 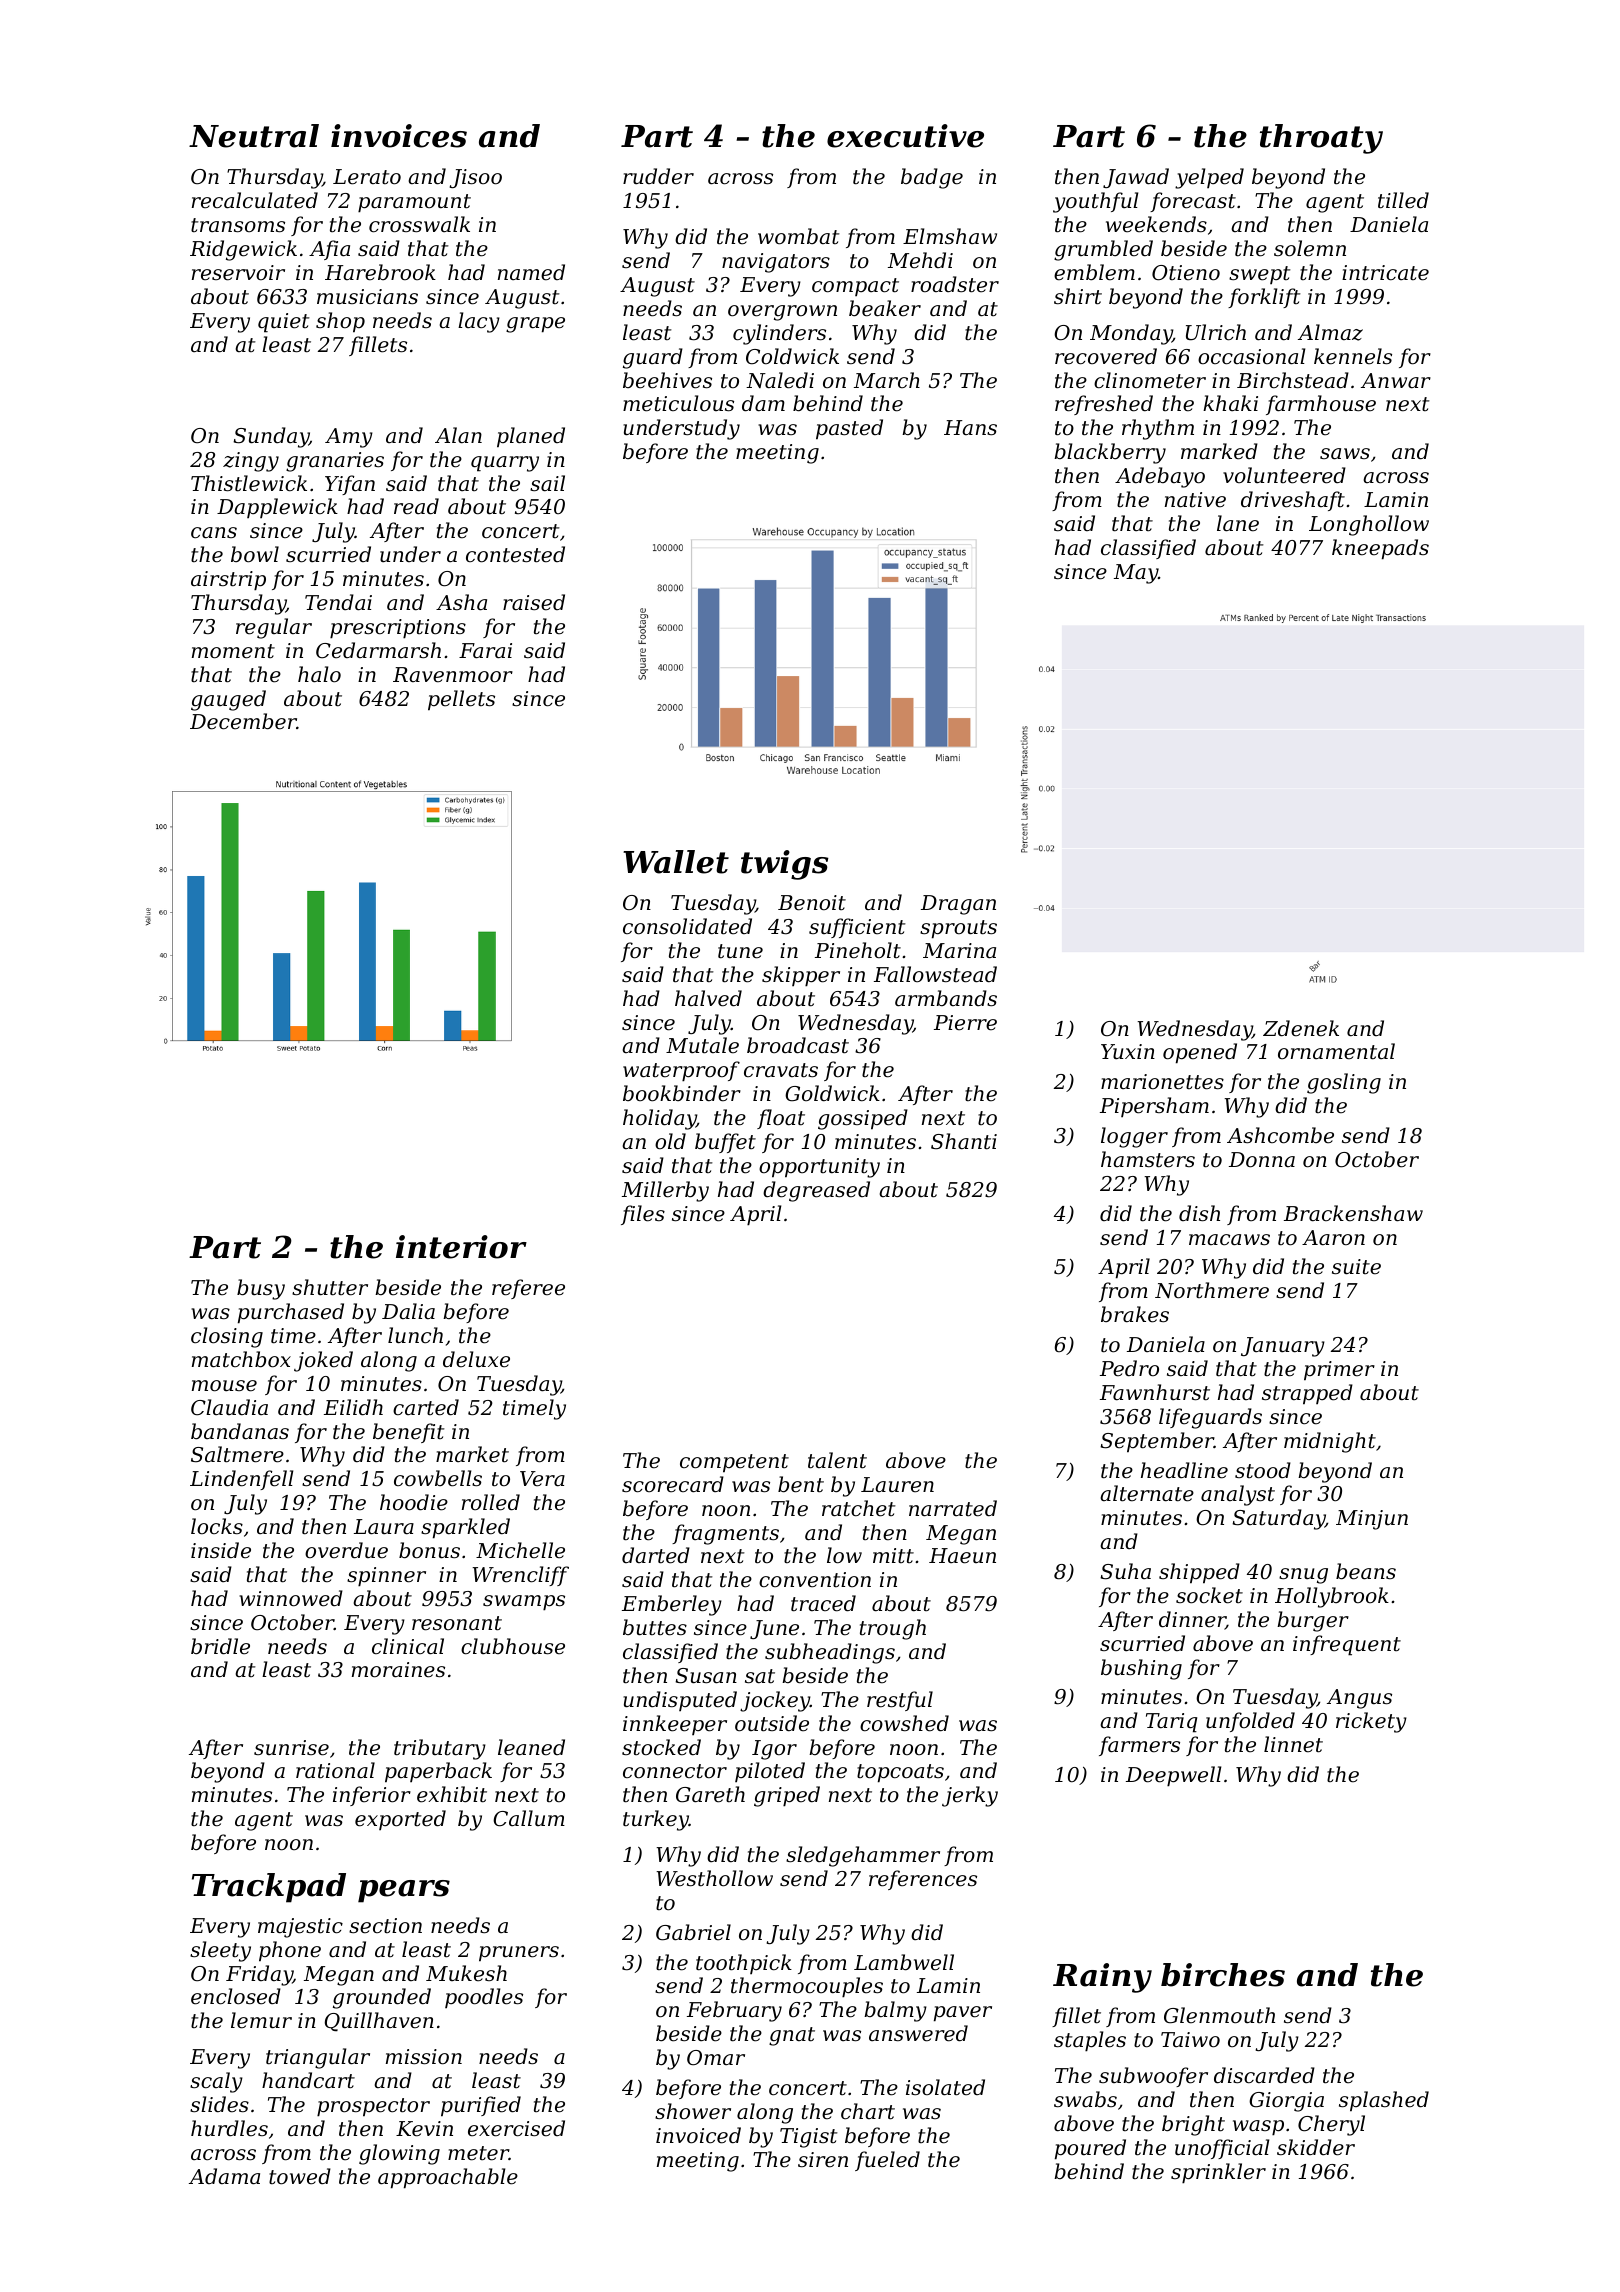 What do you see at coordinates (476, 178) in the image?
I see `Jisoo` at bounding box center [476, 178].
